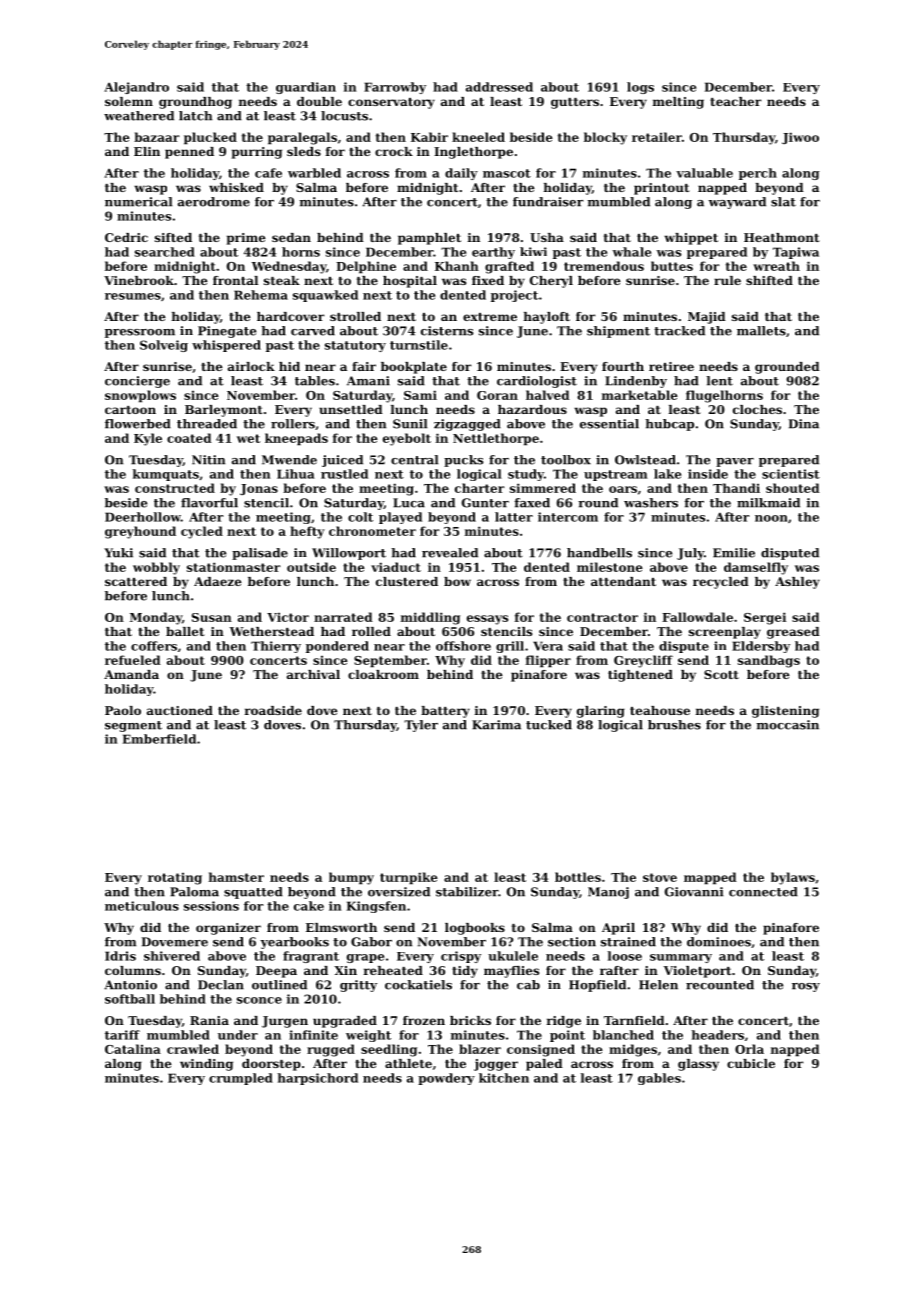  Describe the element at coordinates (793, 878) in the document. I see `bylaws` at that location.
